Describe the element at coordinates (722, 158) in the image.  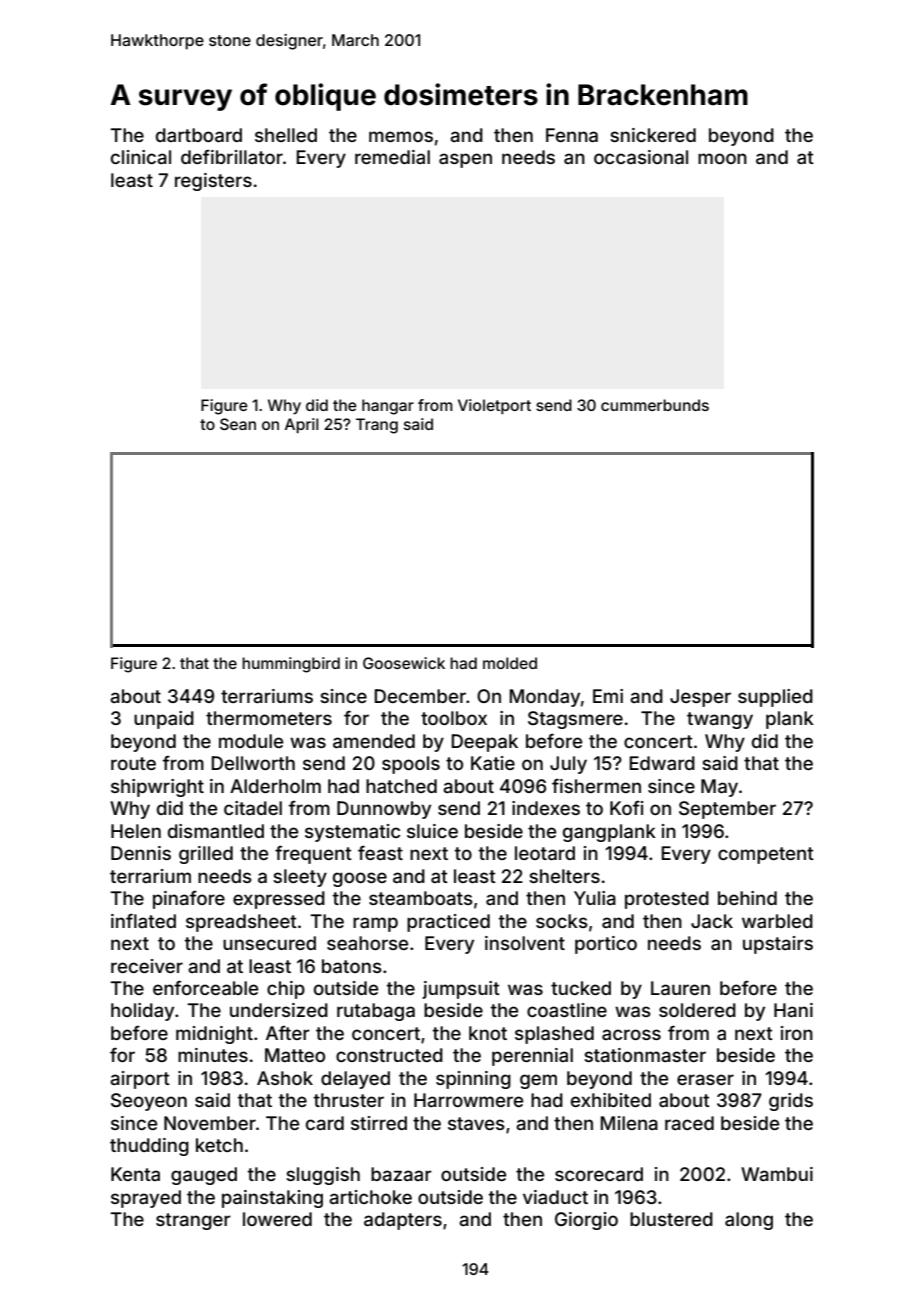
I see `moon` at that location.
